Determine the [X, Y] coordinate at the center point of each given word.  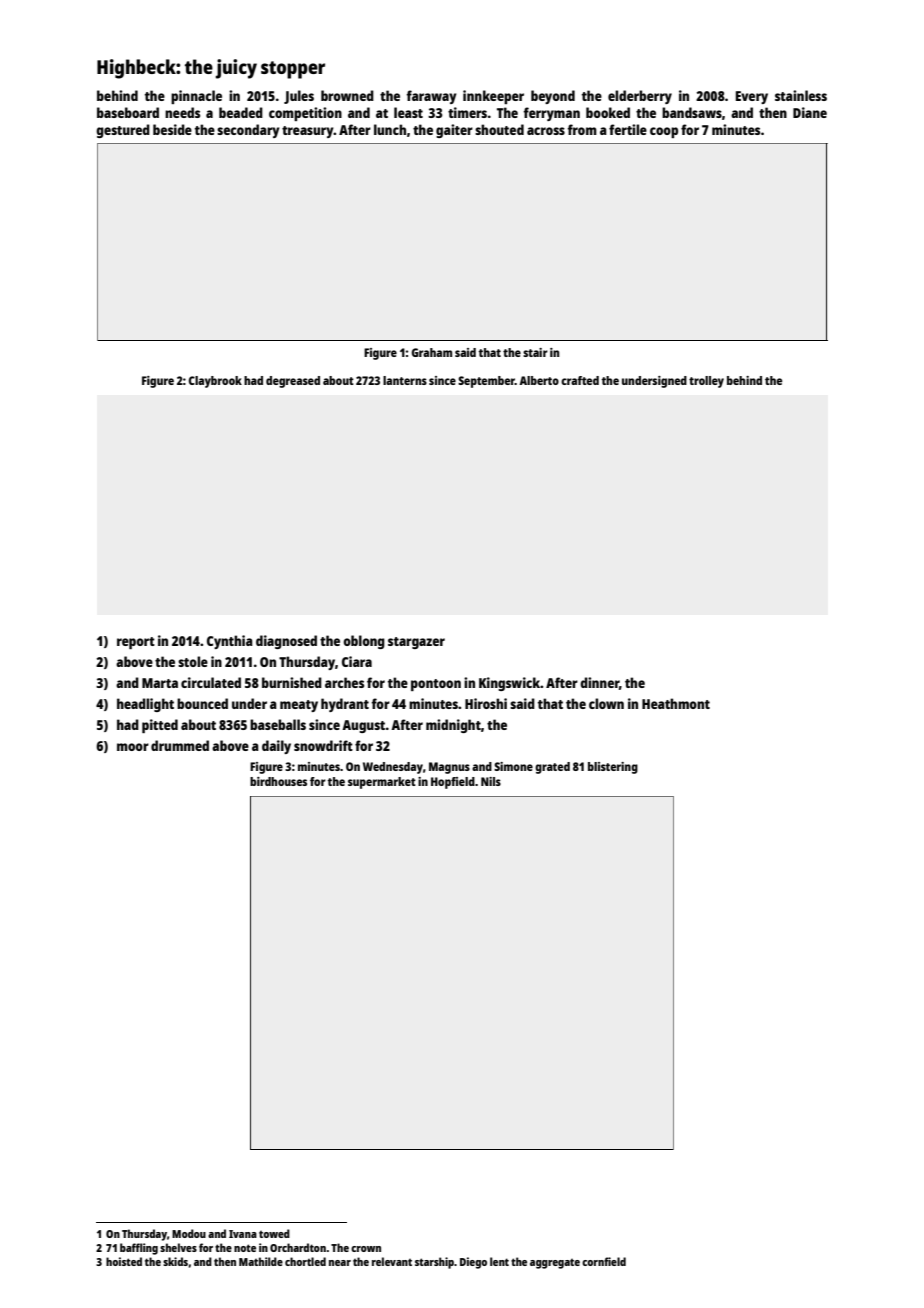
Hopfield [453, 783]
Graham [431, 352]
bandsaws [692, 112]
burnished [292, 682]
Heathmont [676, 703]
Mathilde [261, 1261]
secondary [248, 131]
